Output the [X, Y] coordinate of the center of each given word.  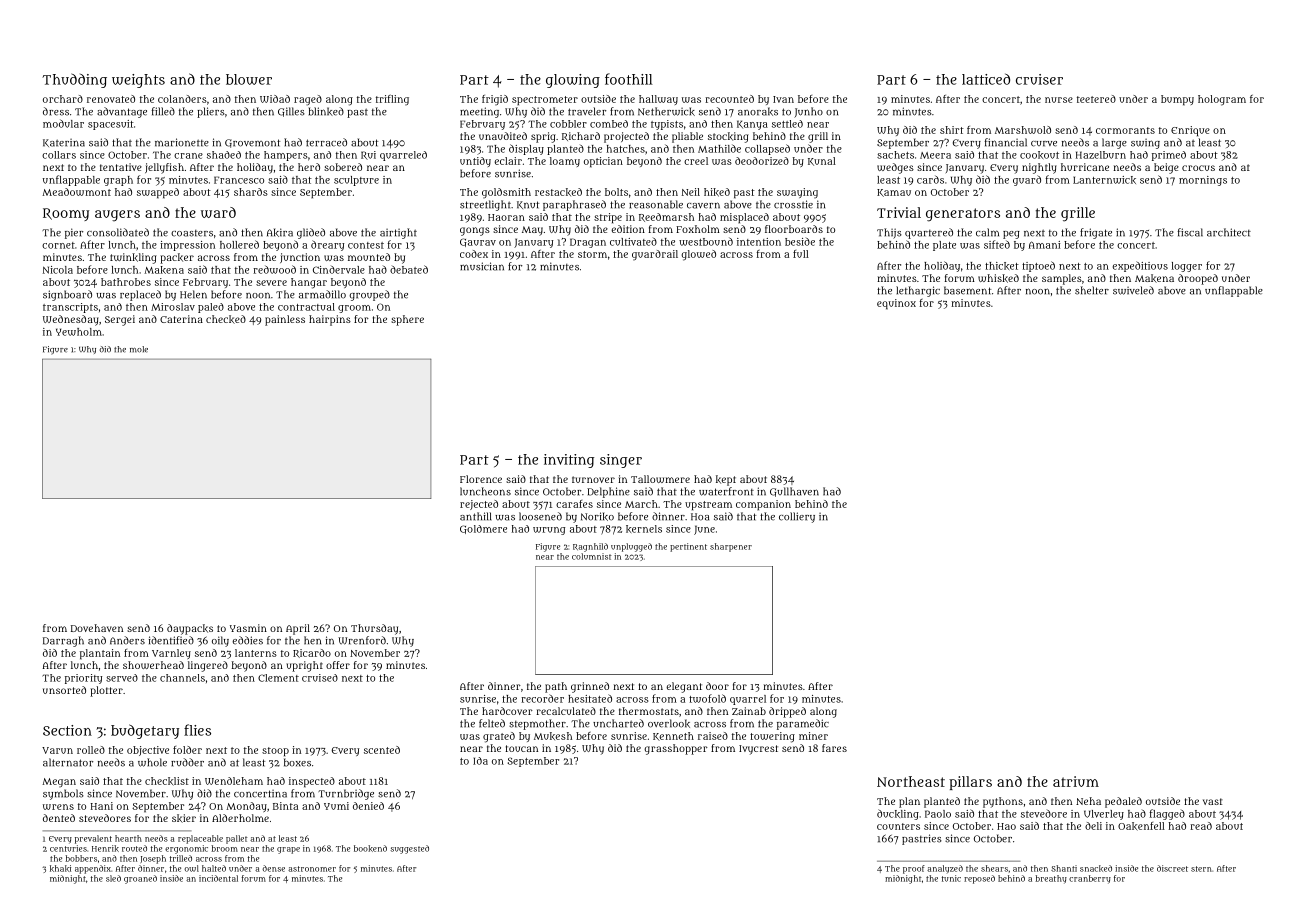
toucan [521, 748]
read [1201, 826]
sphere [407, 320]
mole [139, 349]
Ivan [783, 99]
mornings [1203, 181]
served [122, 678]
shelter [1092, 290]
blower [249, 79]
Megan [59, 783]
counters [898, 826]
